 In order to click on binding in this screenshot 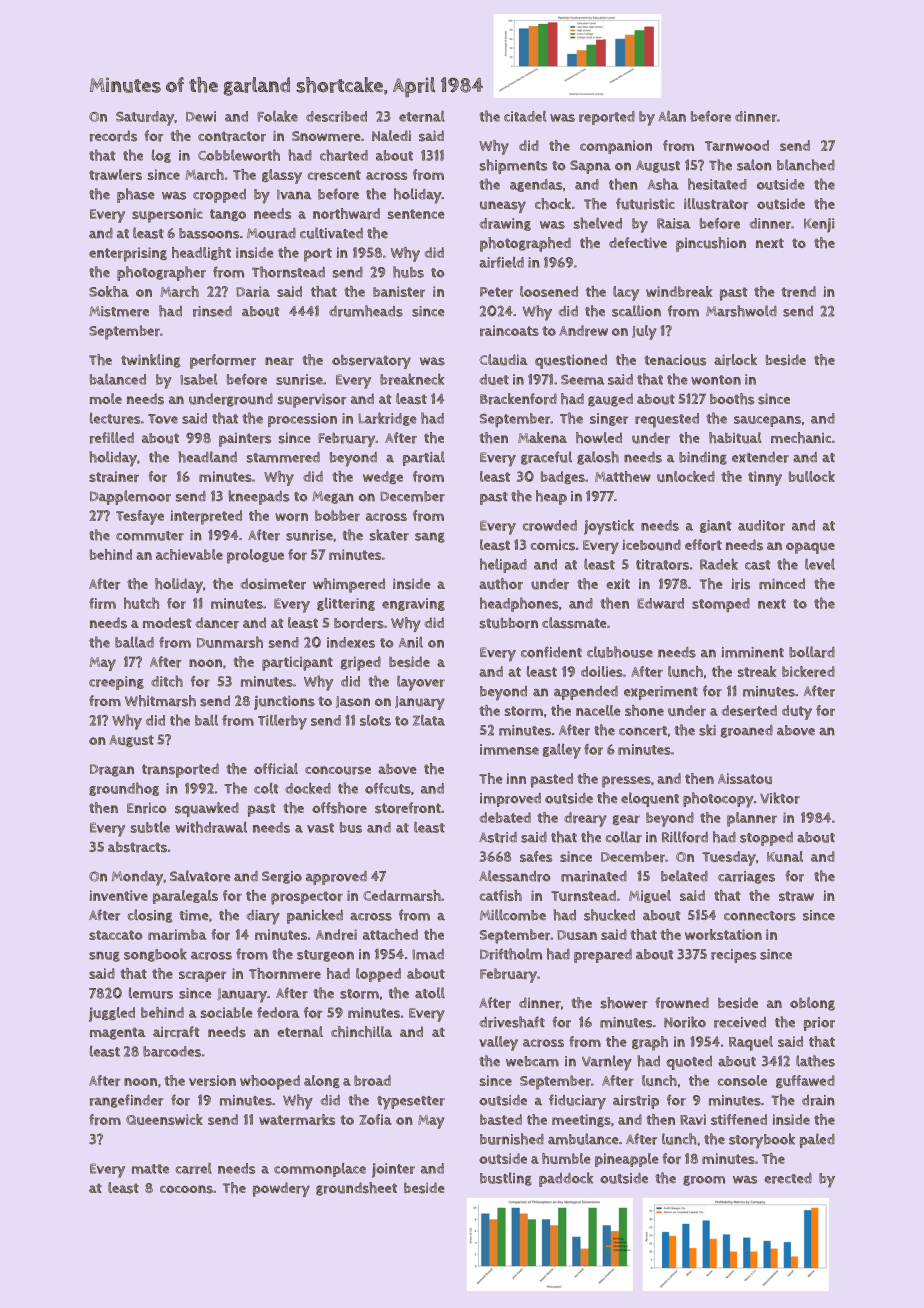, I will do `click(703, 458)`.
